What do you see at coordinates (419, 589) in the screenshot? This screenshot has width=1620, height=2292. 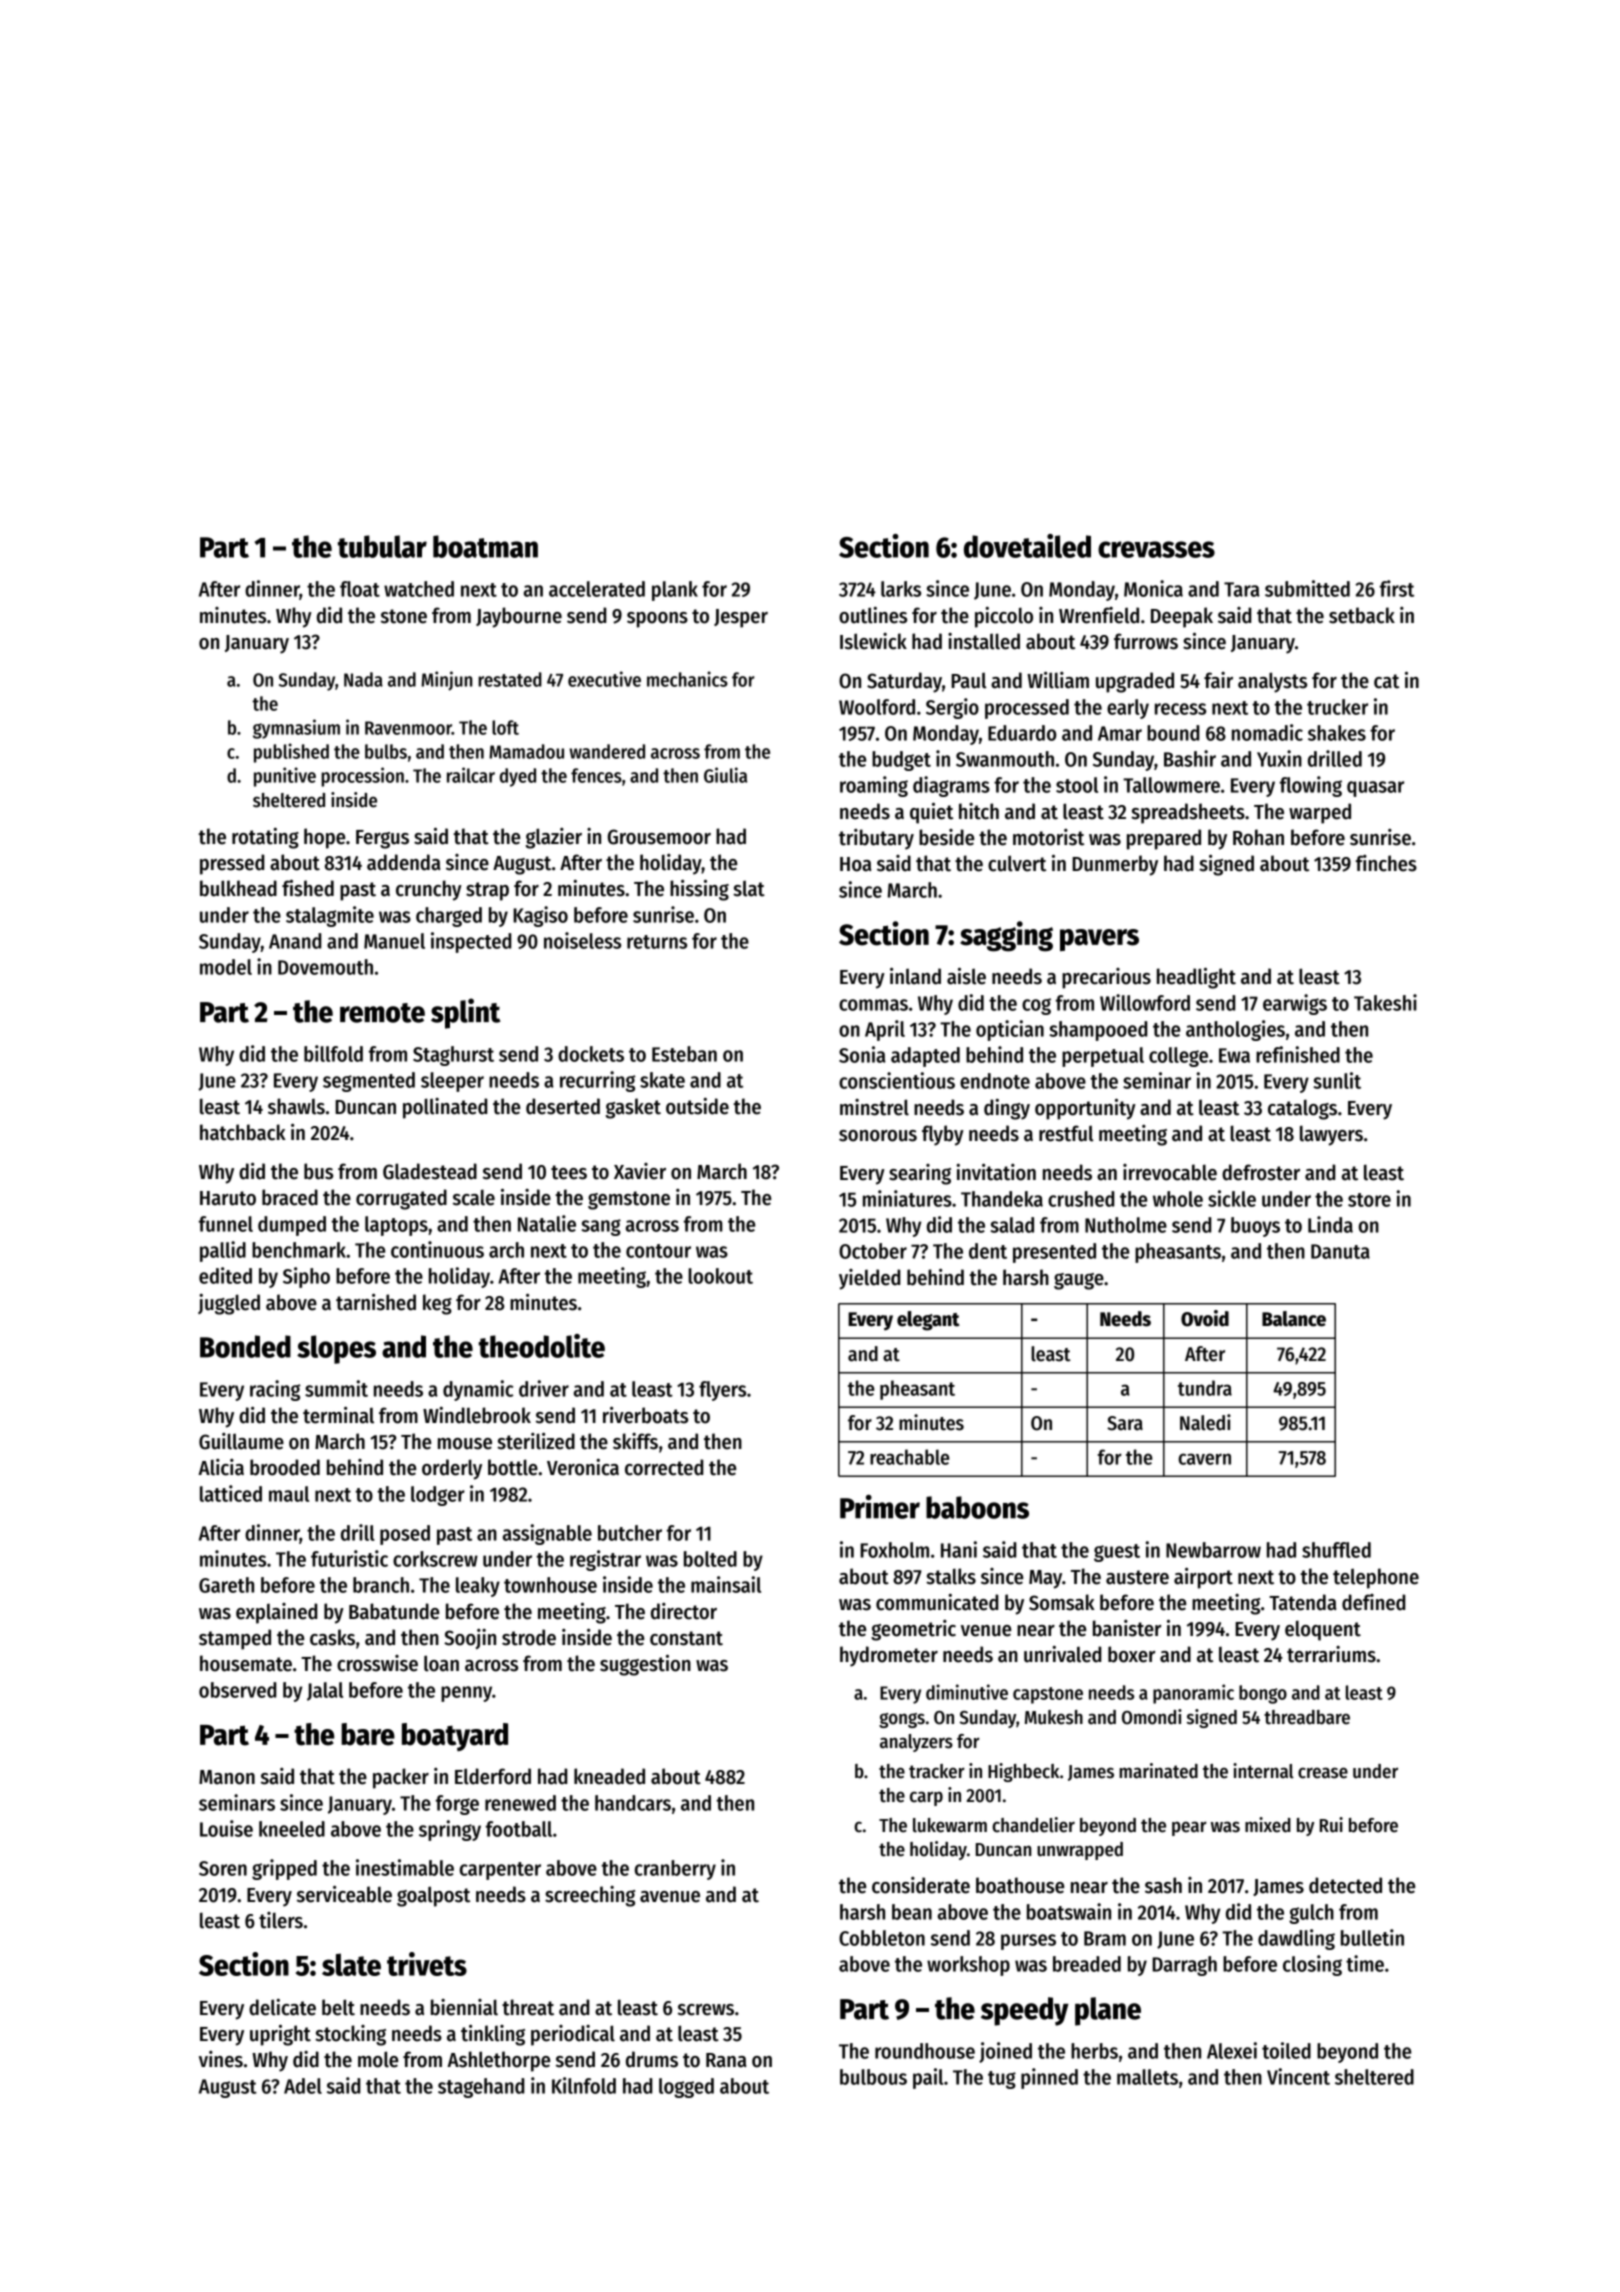 I see `watched` at bounding box center [419, 589].
